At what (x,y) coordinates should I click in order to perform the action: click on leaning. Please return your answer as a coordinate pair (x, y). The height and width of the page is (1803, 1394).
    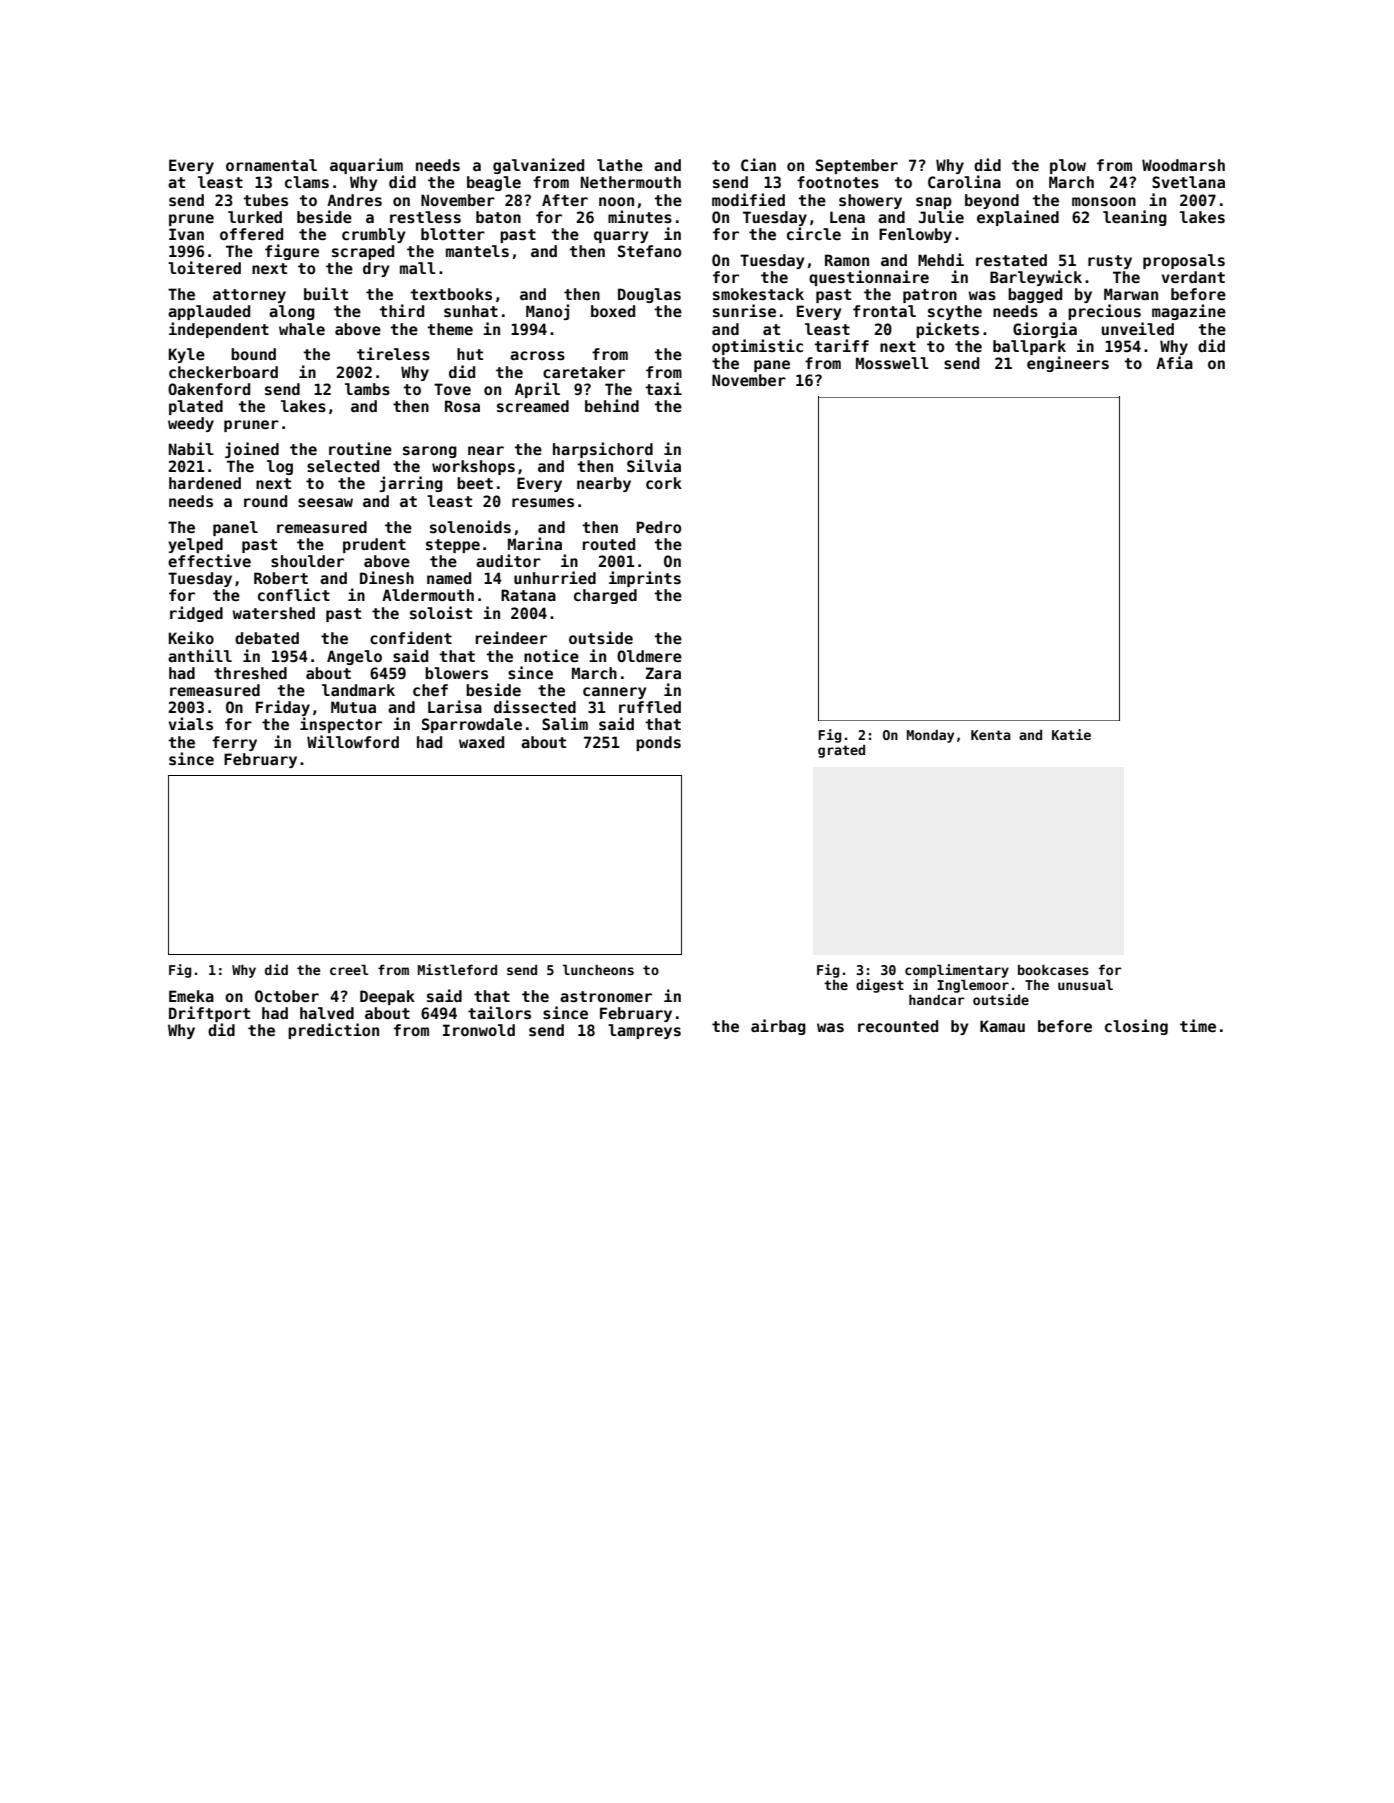
    Looking at the image, I should click on (1135, 218).
